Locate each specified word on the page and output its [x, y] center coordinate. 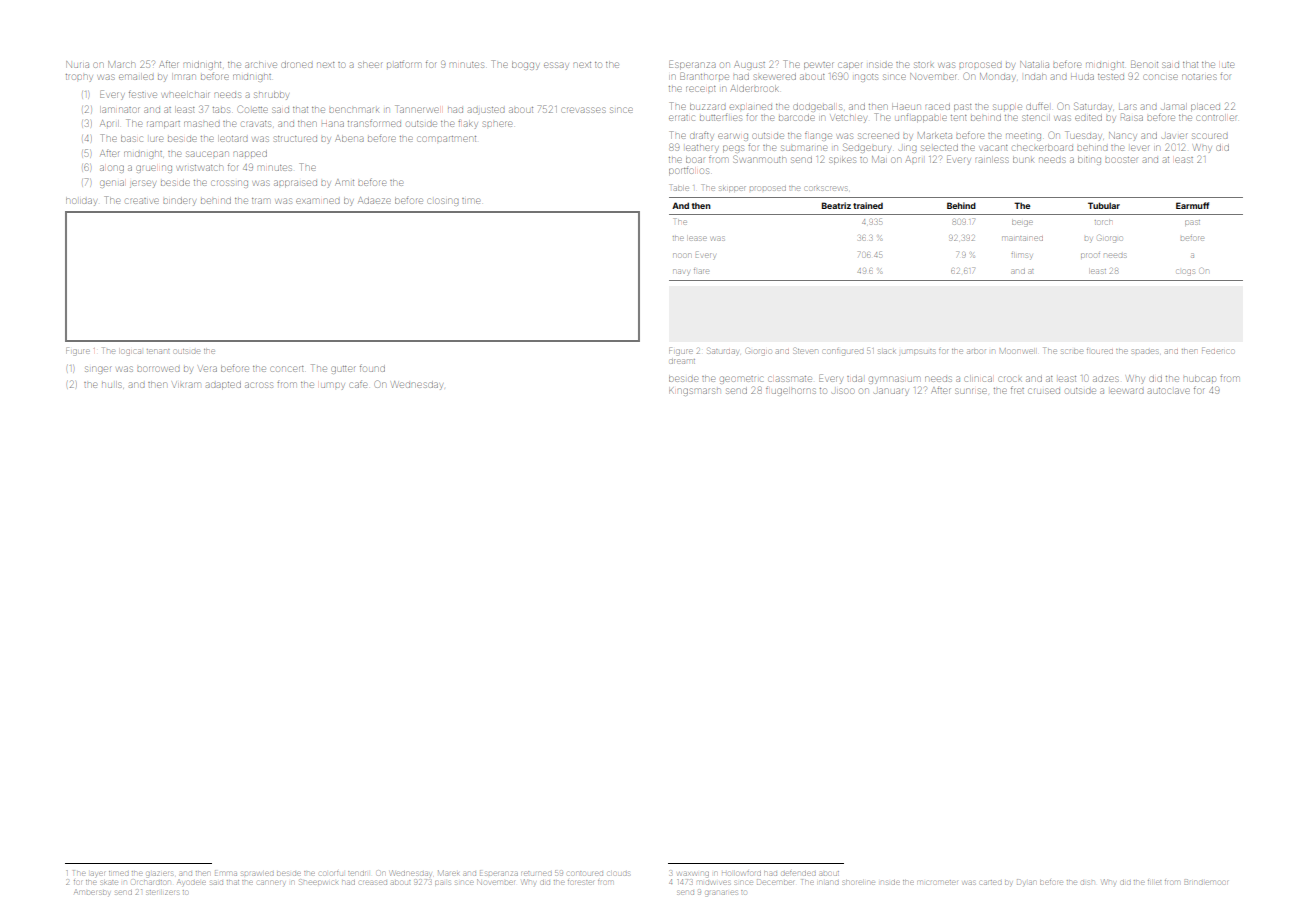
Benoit [1144, 64]
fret [1017, 390]
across [259, 385]
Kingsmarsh [694, 391]
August [750, 65]
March [121, 64]
